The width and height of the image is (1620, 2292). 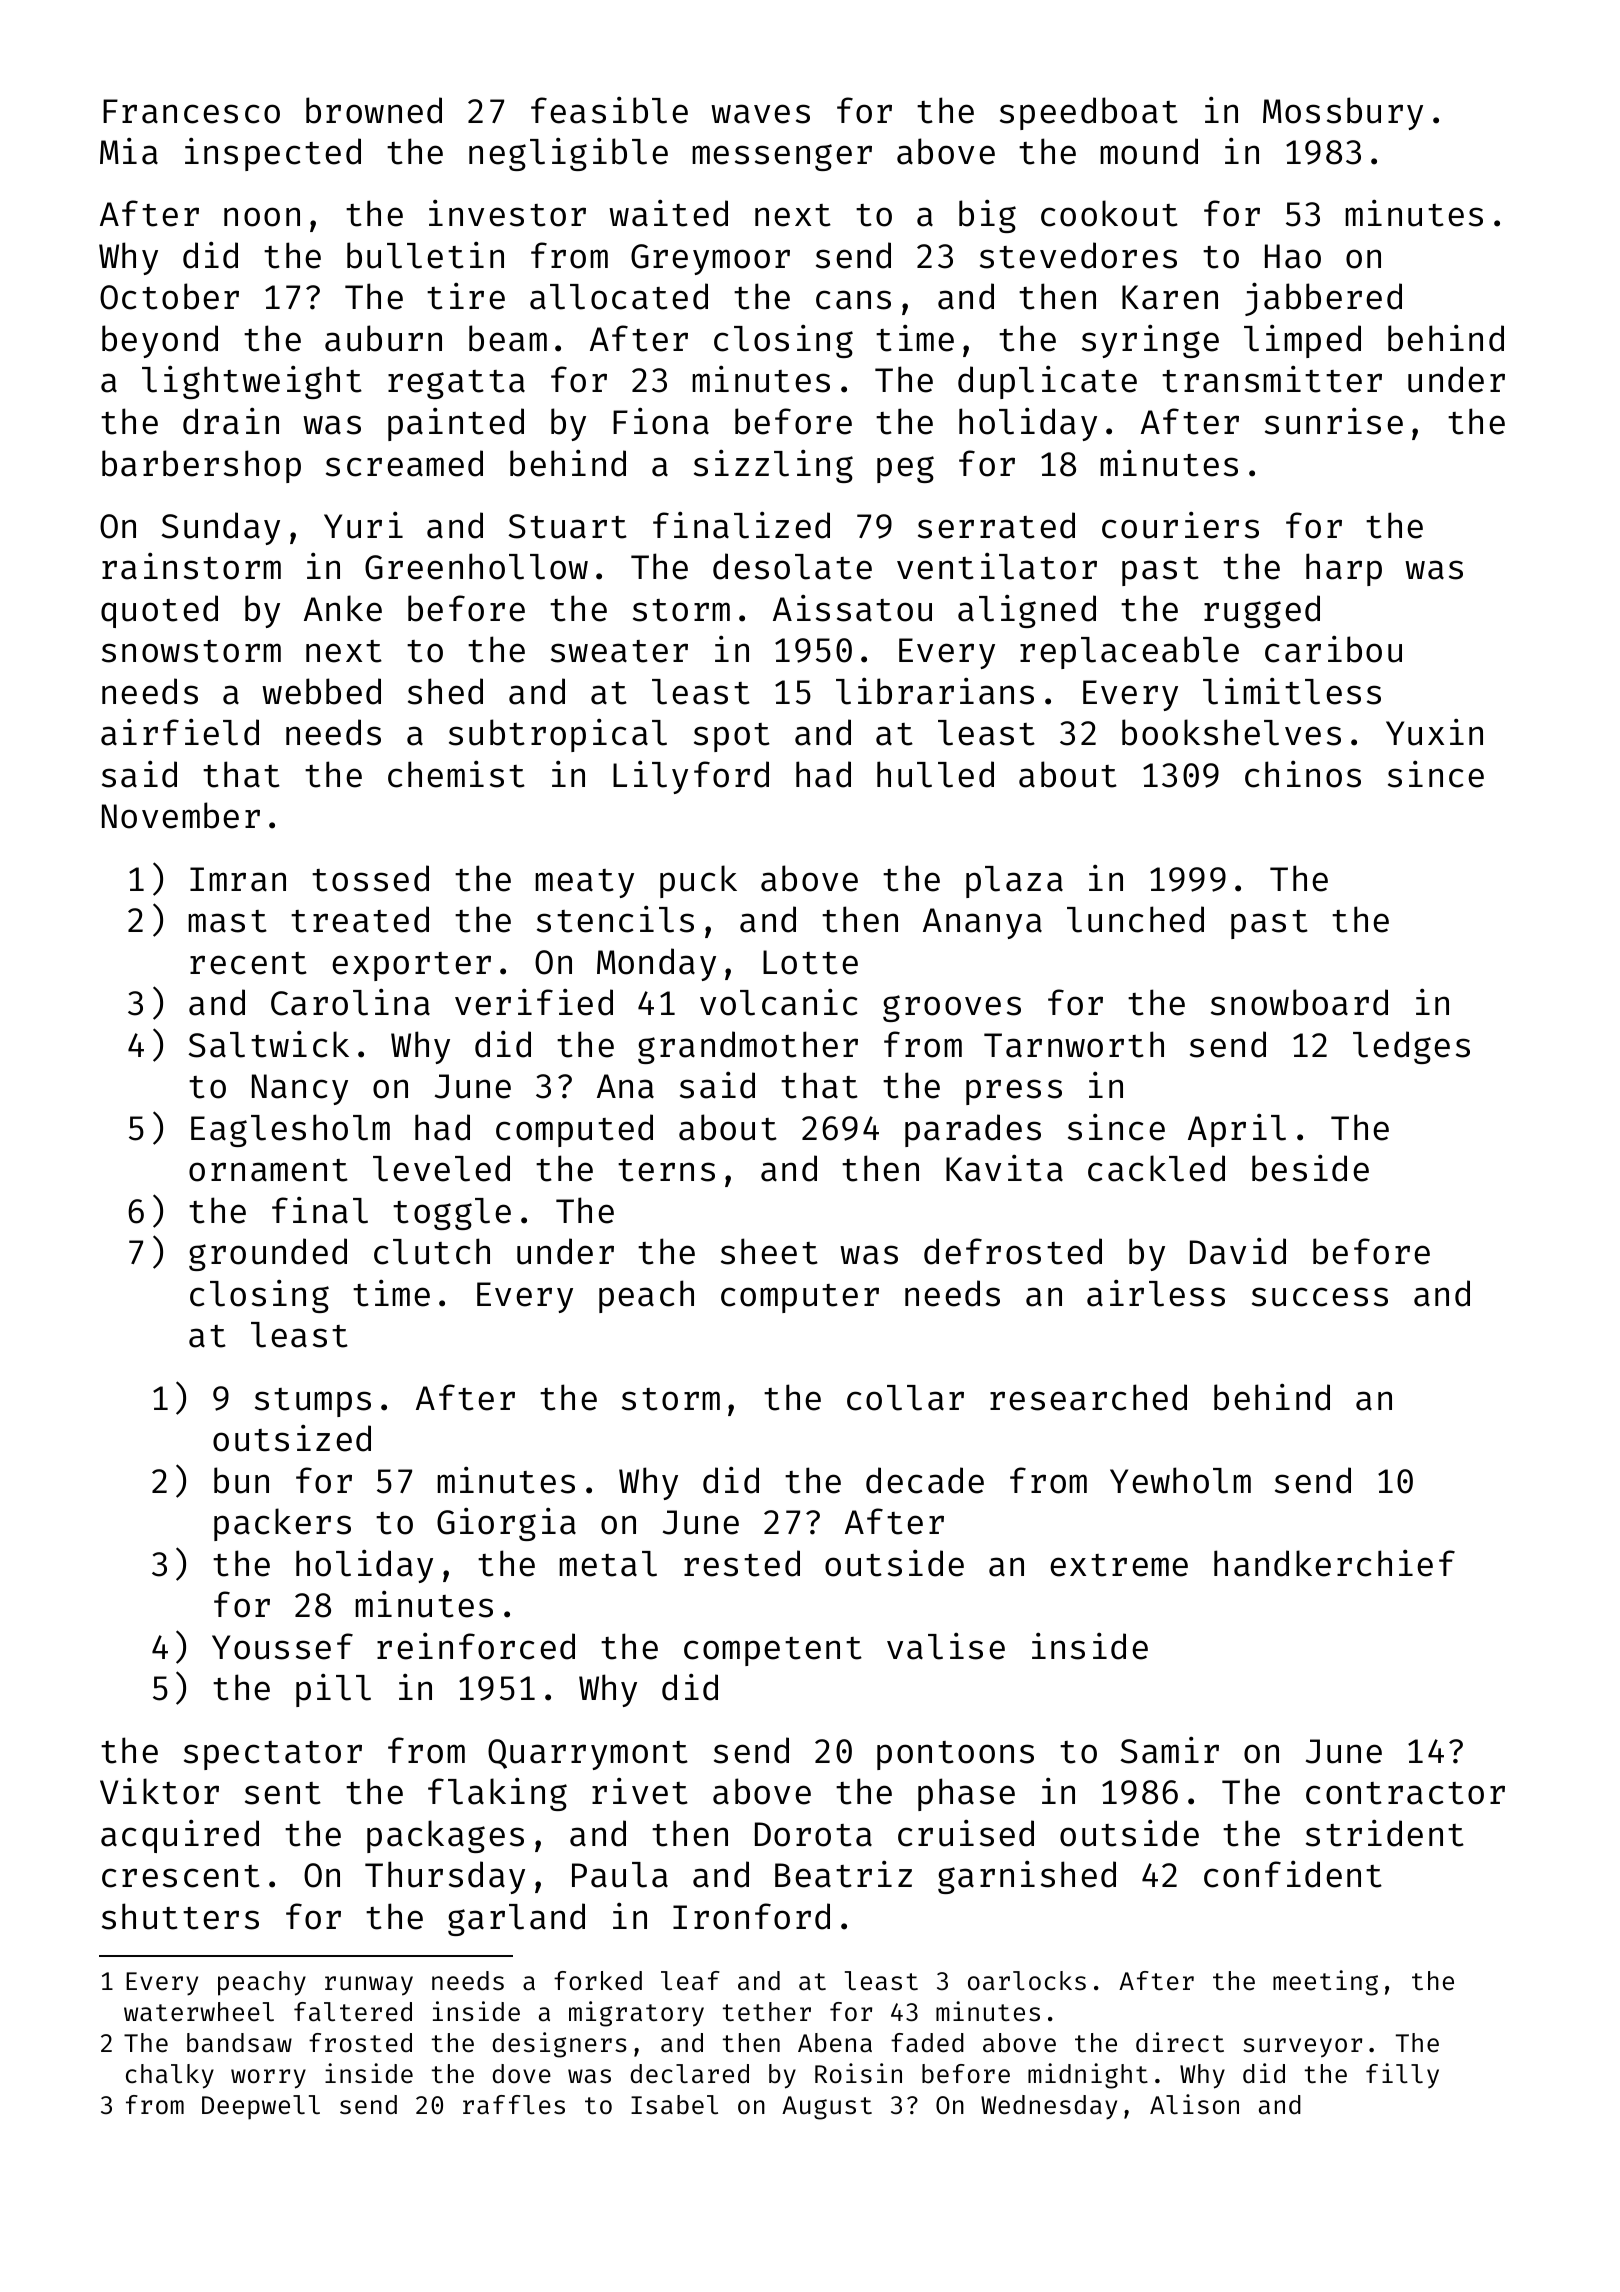 What do you see at coordinates (445, 1836) in the image?
I see `packages` at bounding box center [445, 1836].
